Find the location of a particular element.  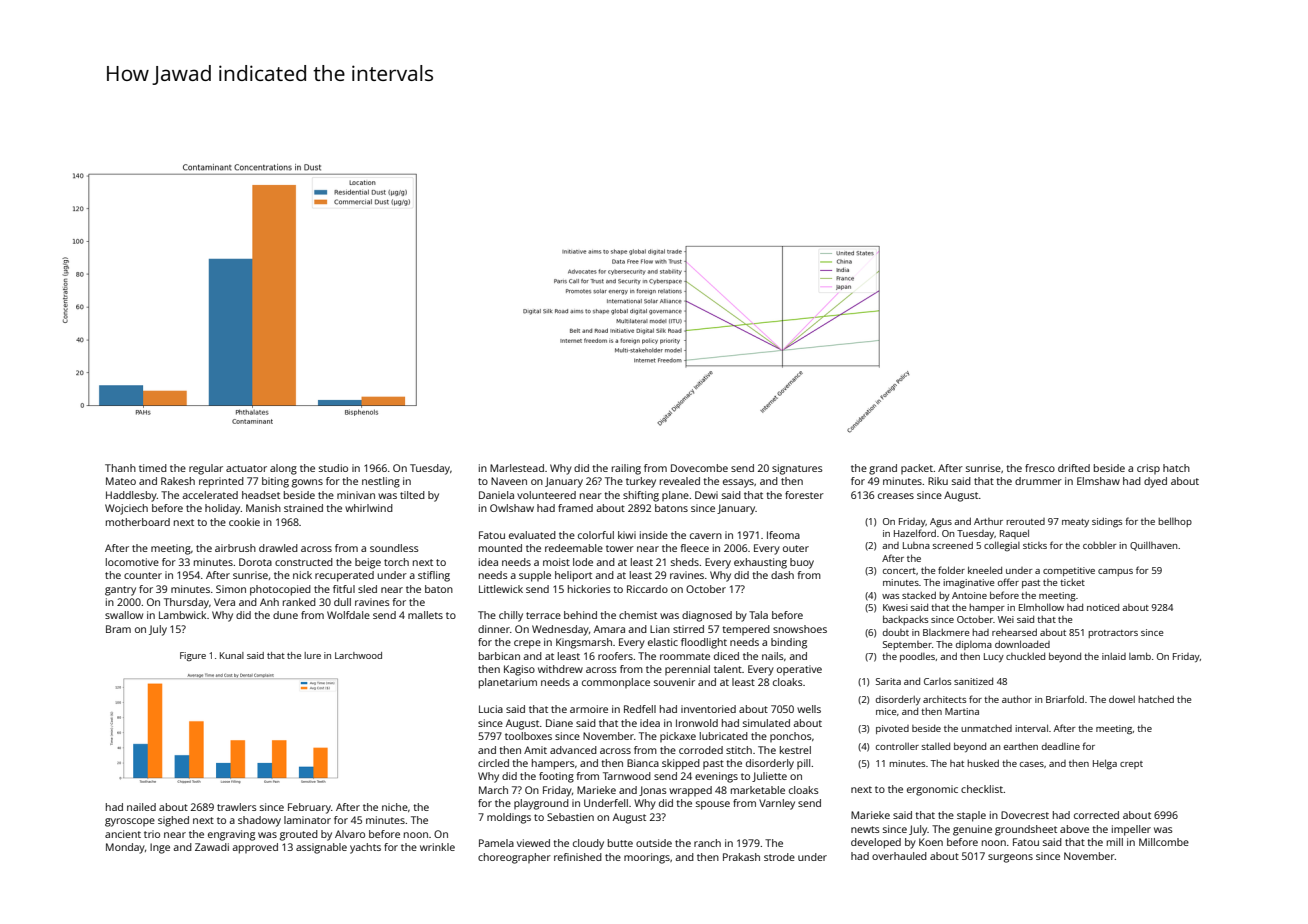

Dovecombe is located at coordinates (699, 468).
